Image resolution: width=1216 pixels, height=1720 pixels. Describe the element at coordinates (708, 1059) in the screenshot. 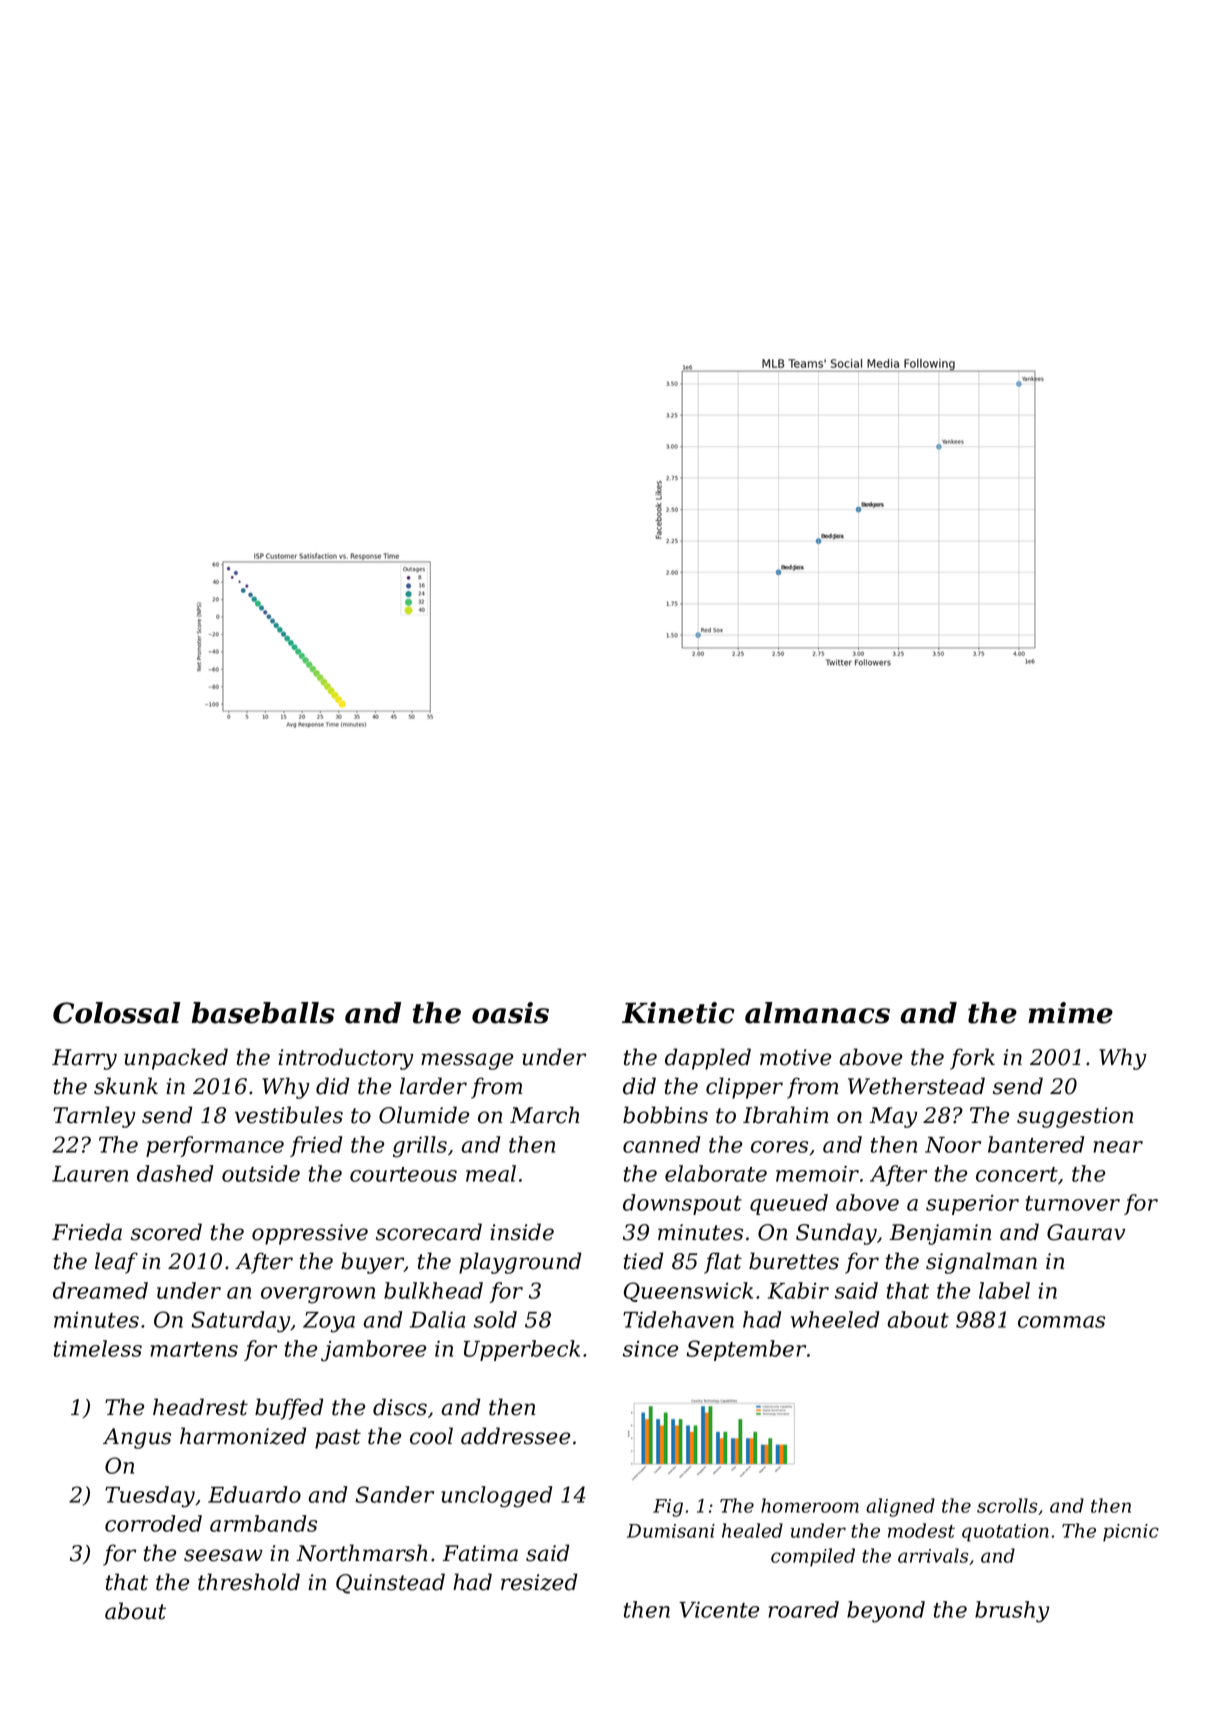

I see `dappled` at that location.
